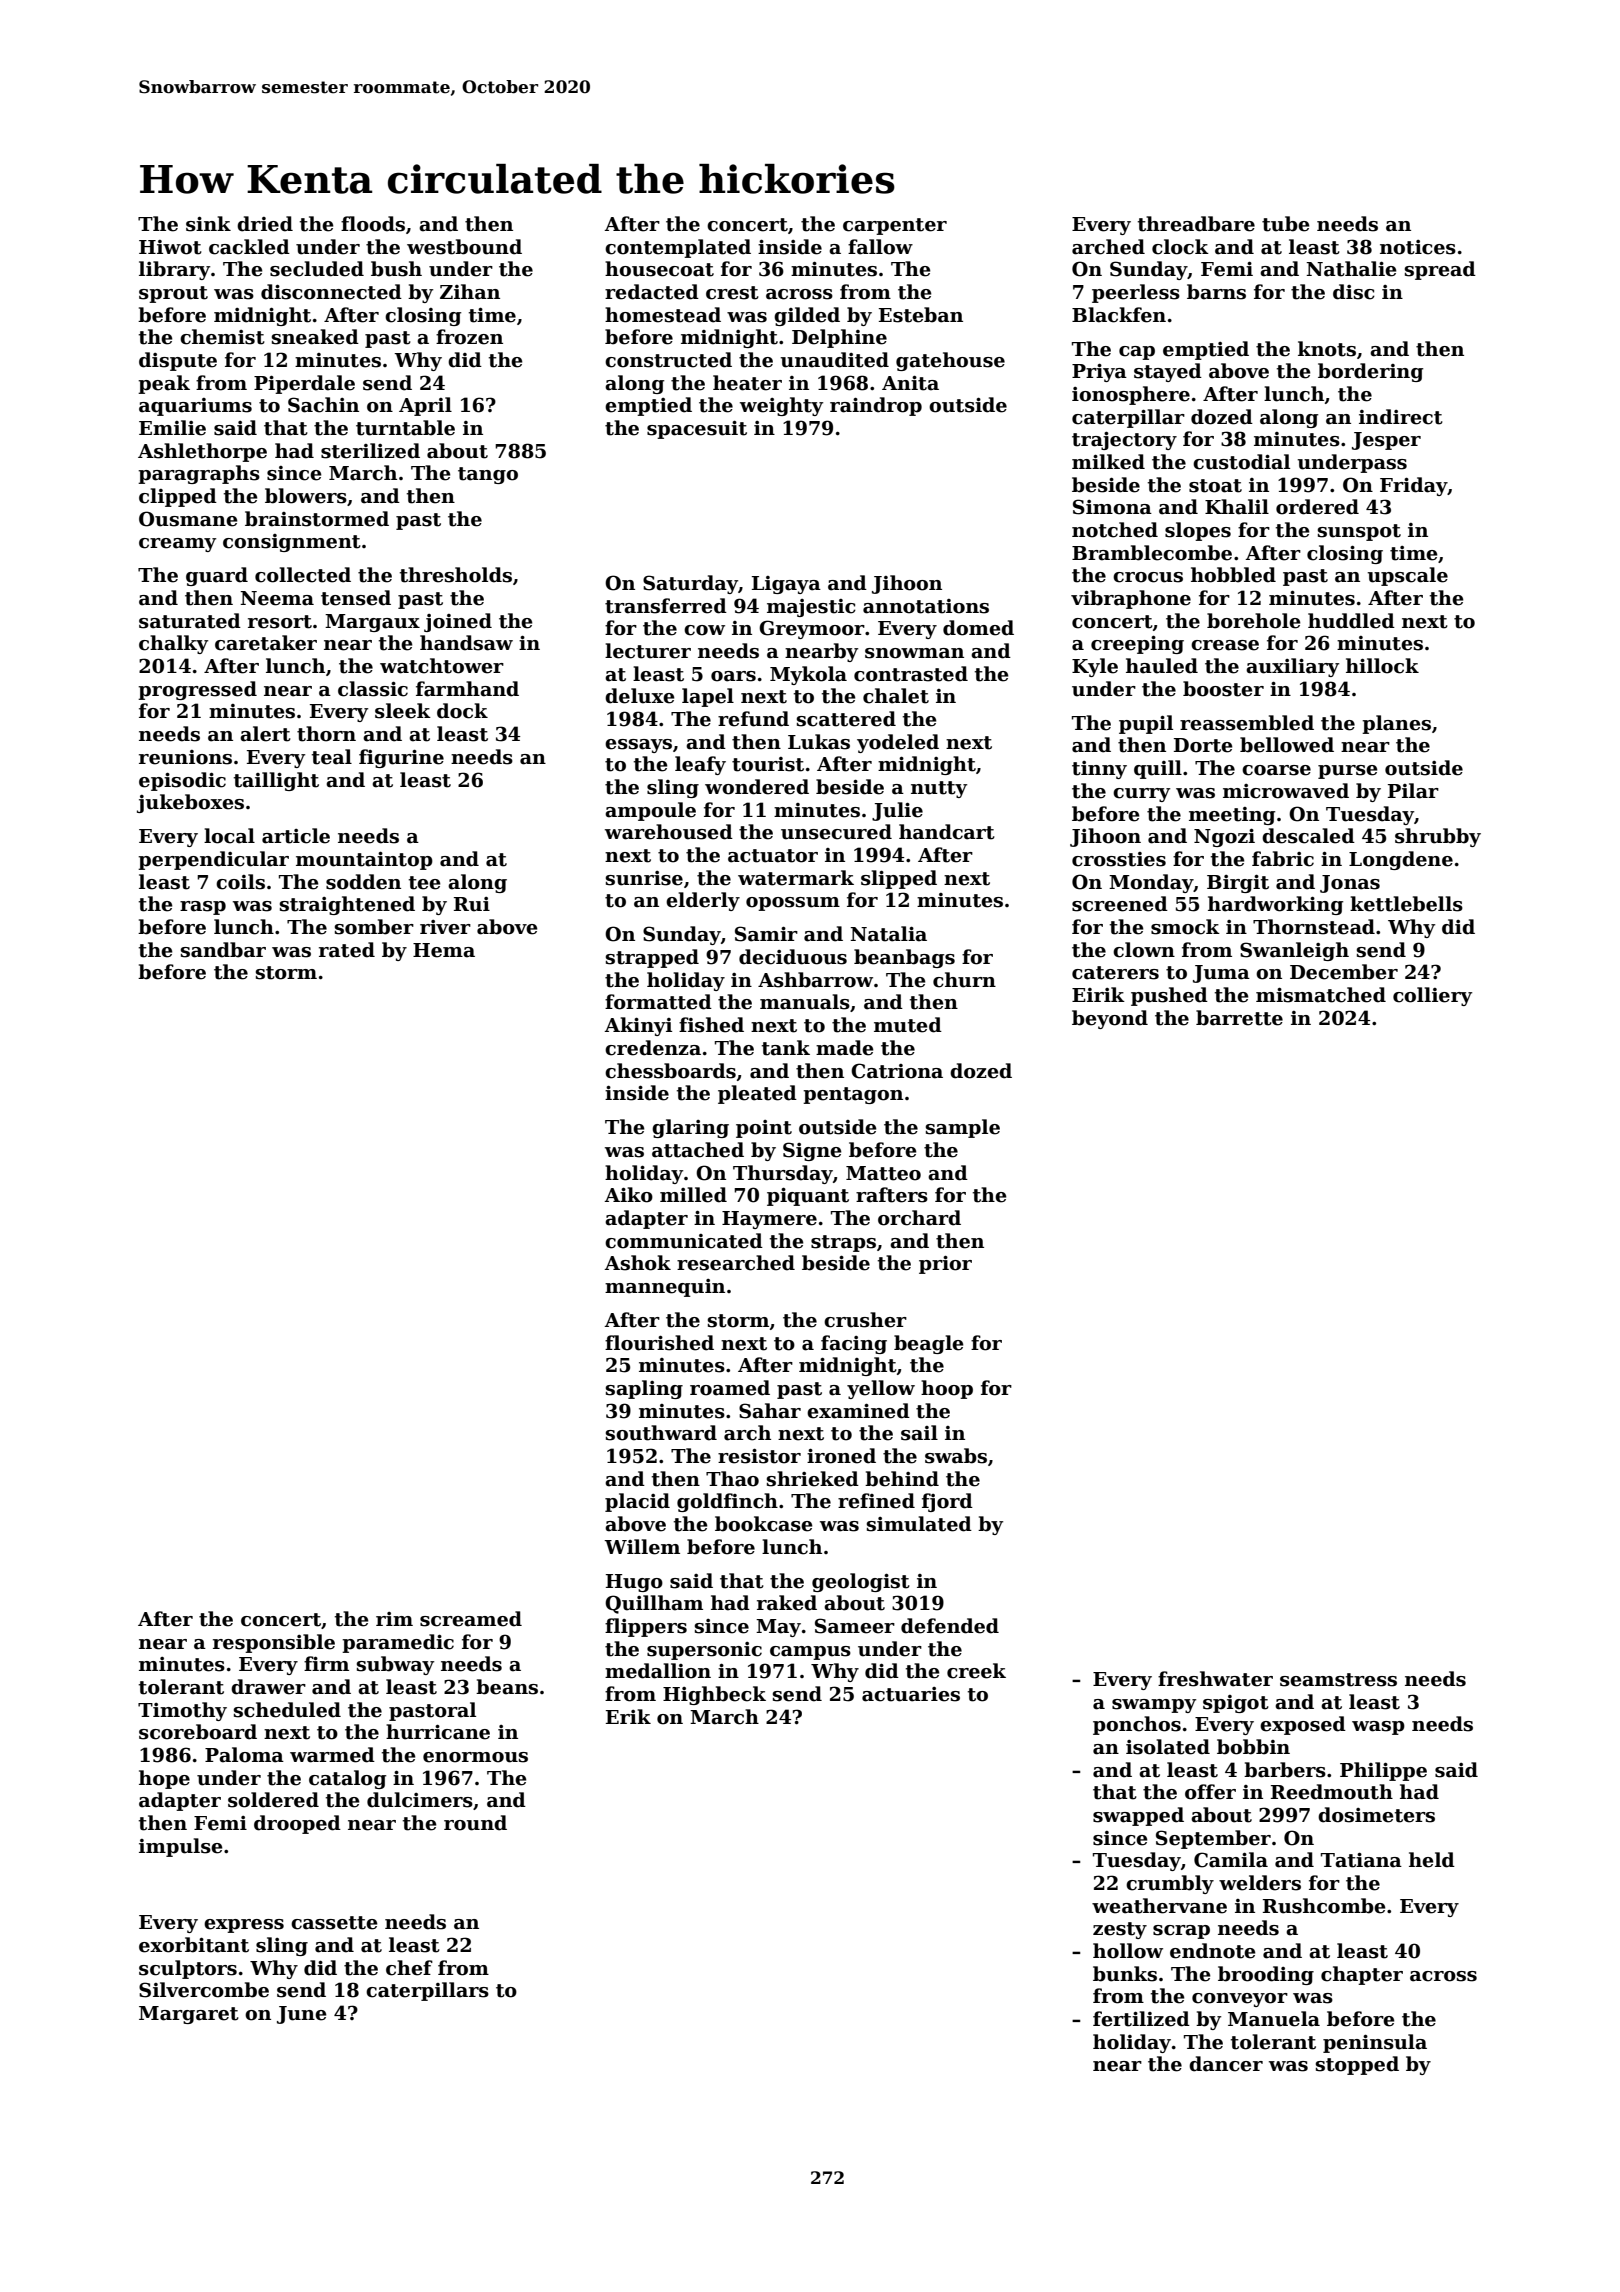 The height and width of the screenshot is (2292, 1620). Describe the element at coordinates (1382, 666) in the screenshot. I see `hillock` at that location.
